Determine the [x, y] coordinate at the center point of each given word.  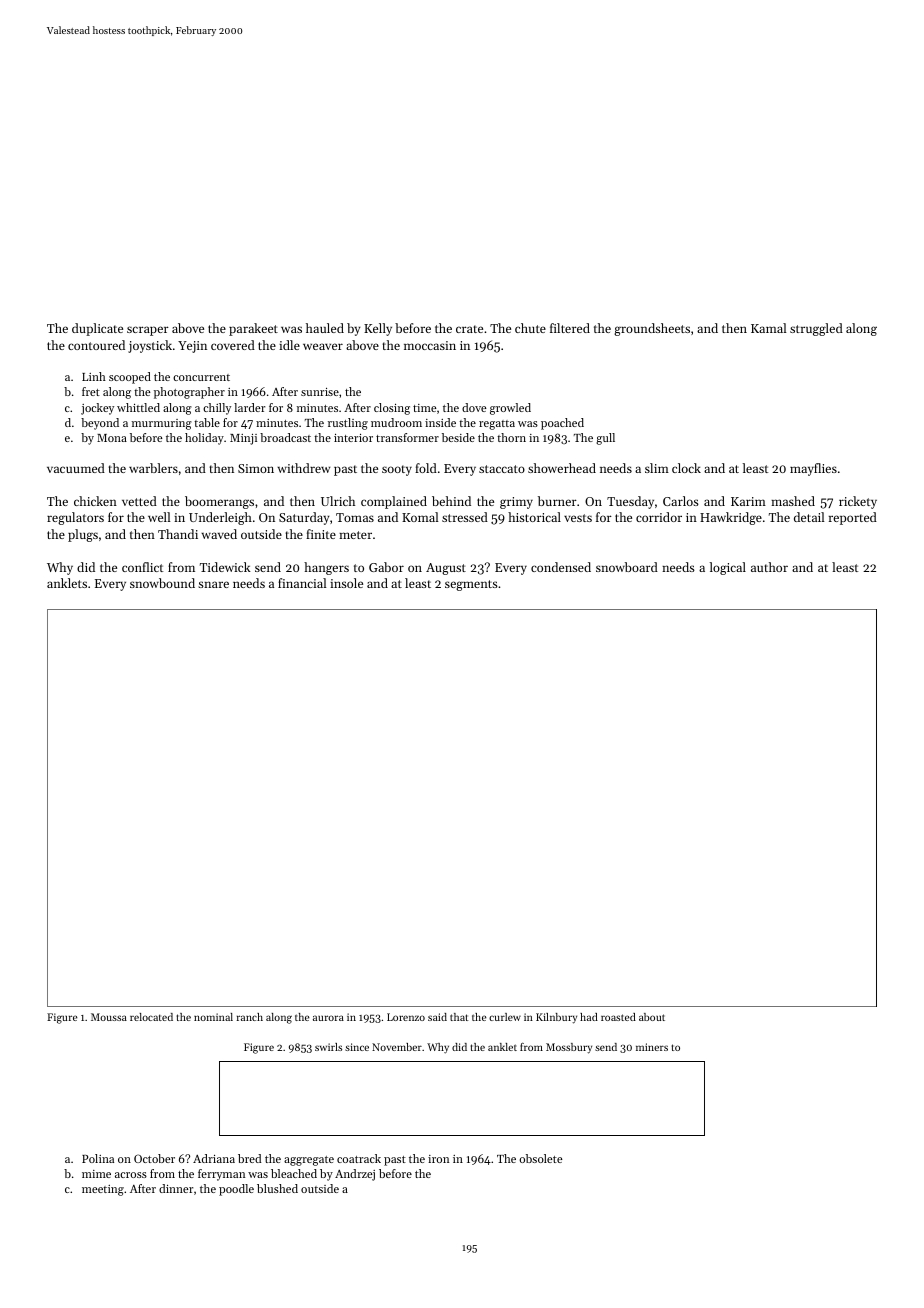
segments [471, 585]
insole [346, 583]
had [589, 1017]
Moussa [109, 1017]
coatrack [359, 1158]
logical [728, 568]
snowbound [162, 583]
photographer [189, 393]
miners [652, 1047]
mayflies [813, 469]
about [652, 1017]
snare [213, 584]
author [769, 567]
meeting [103, 1190]
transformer [407, 437]
